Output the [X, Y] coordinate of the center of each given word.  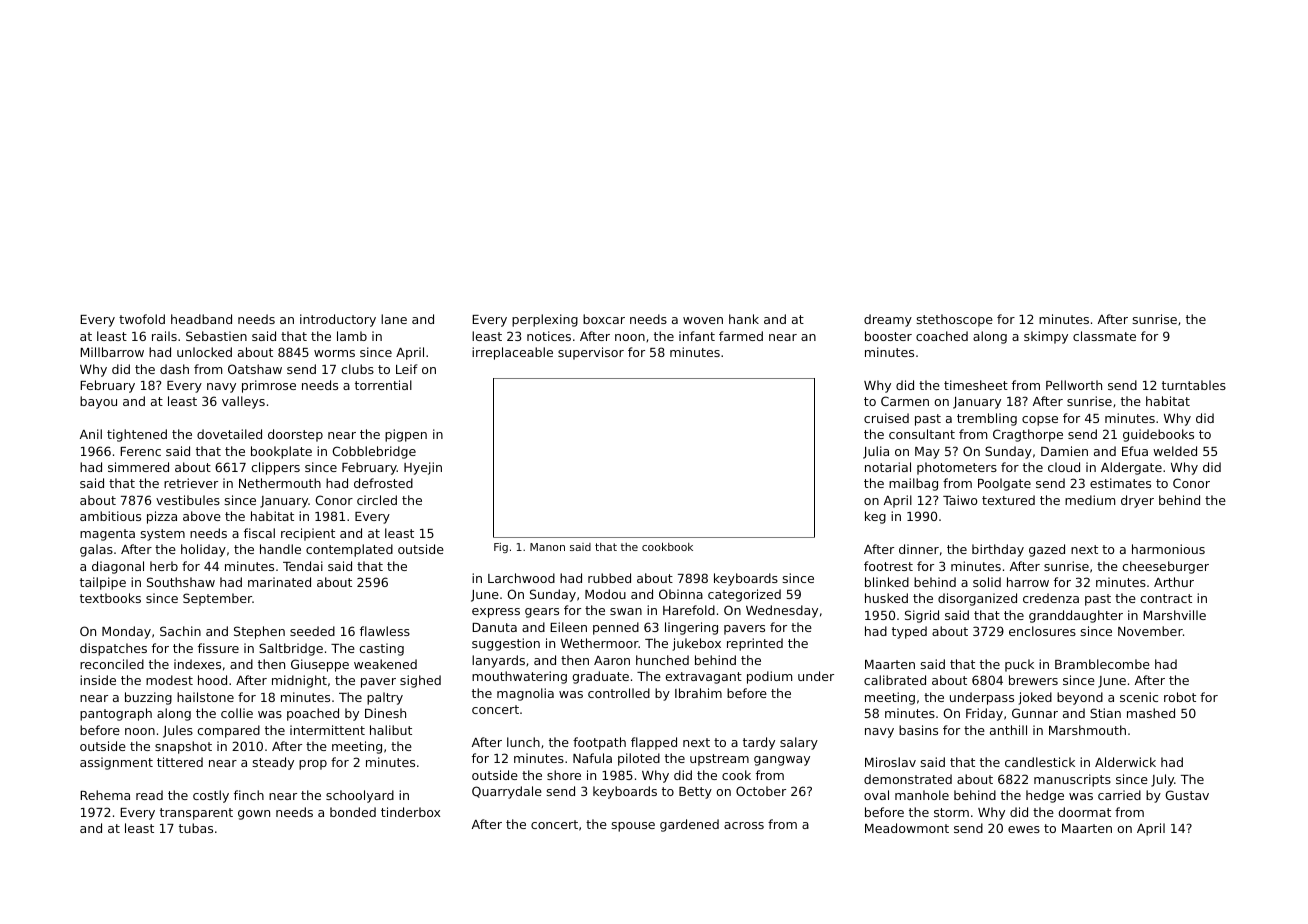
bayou [98, 402]
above [202, 516]
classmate [1104, 336]
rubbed [609, 578]
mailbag [913, 484]
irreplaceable [512, 353]
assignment [116, 763]
